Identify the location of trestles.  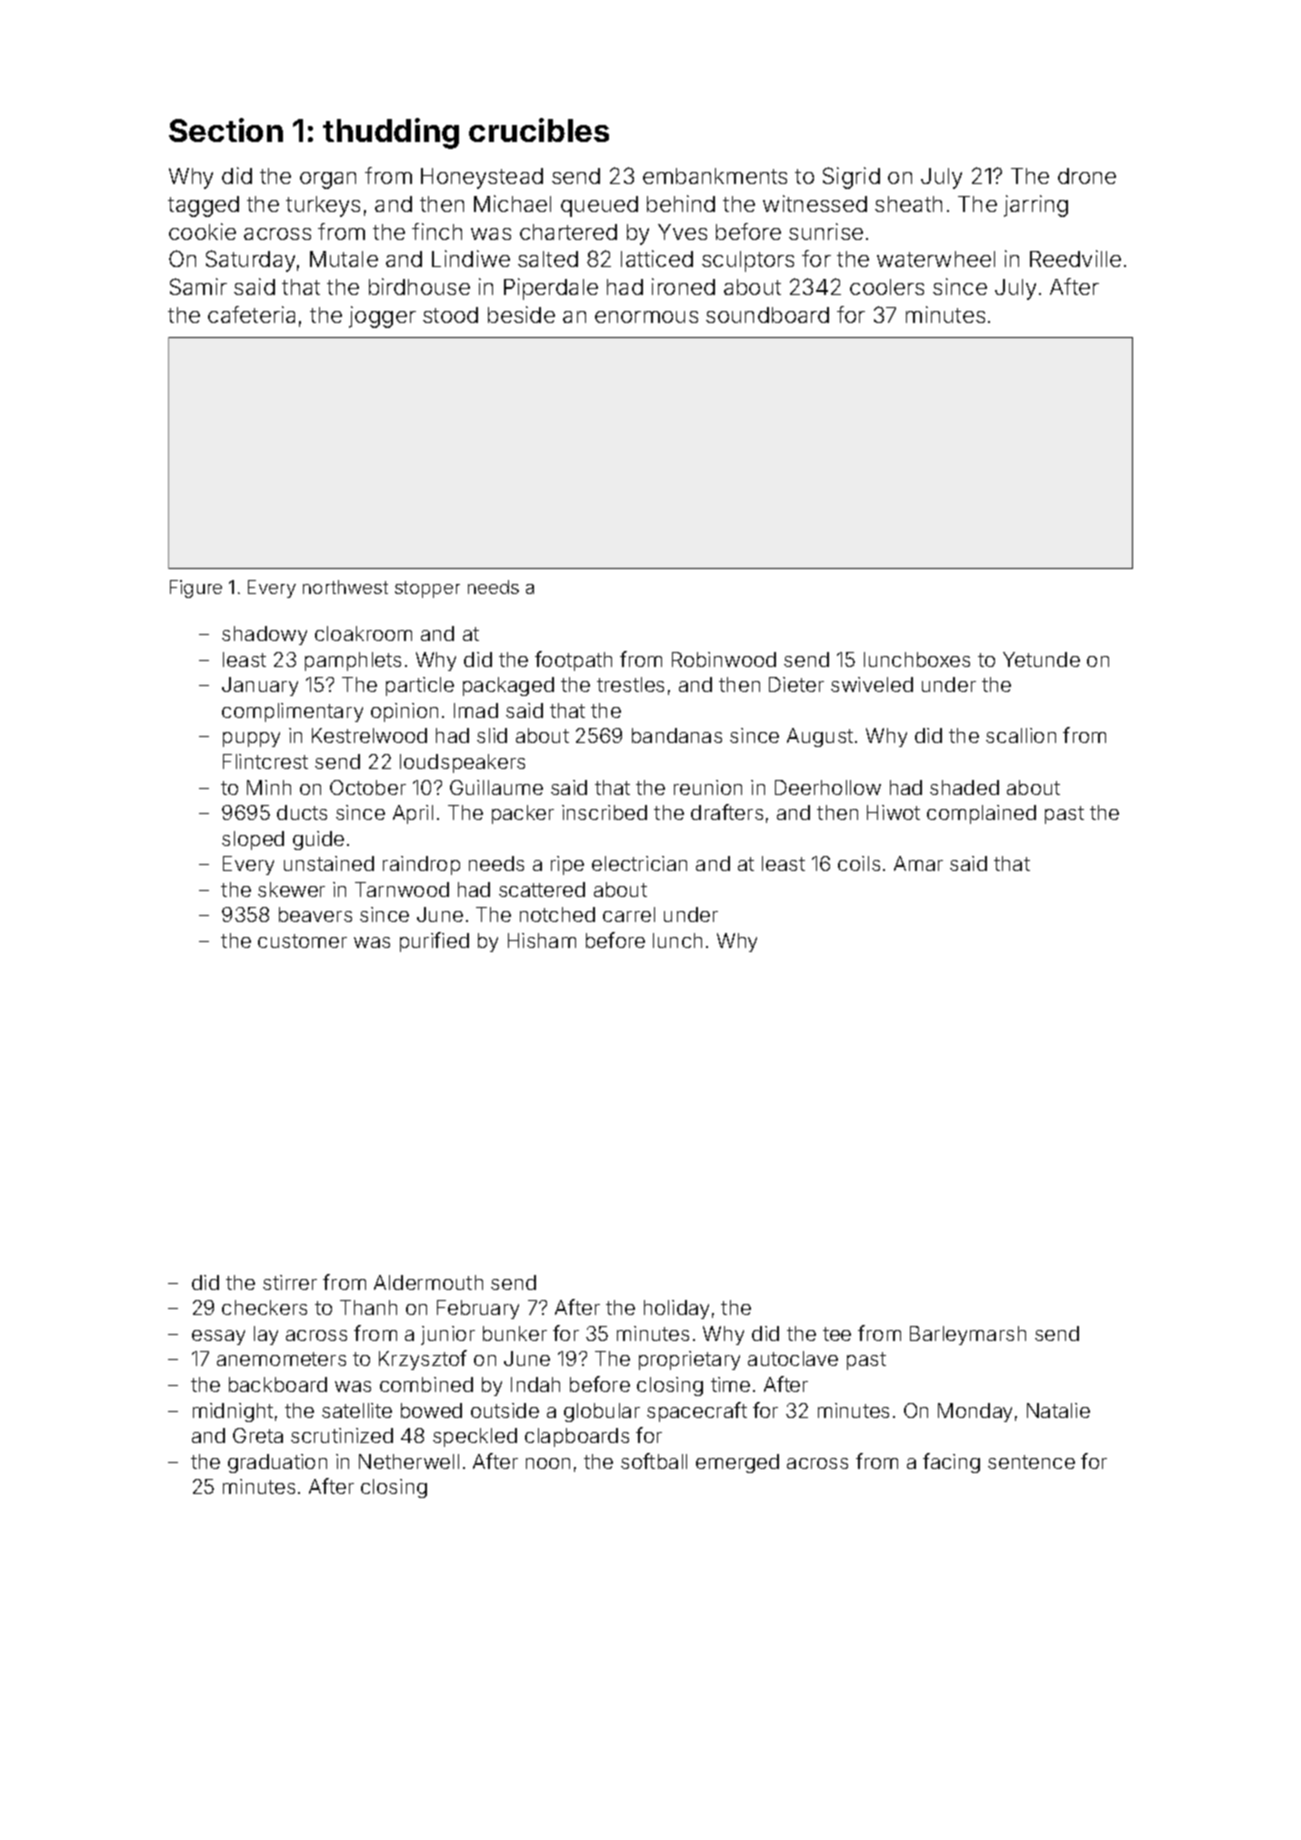
(630, 684).
